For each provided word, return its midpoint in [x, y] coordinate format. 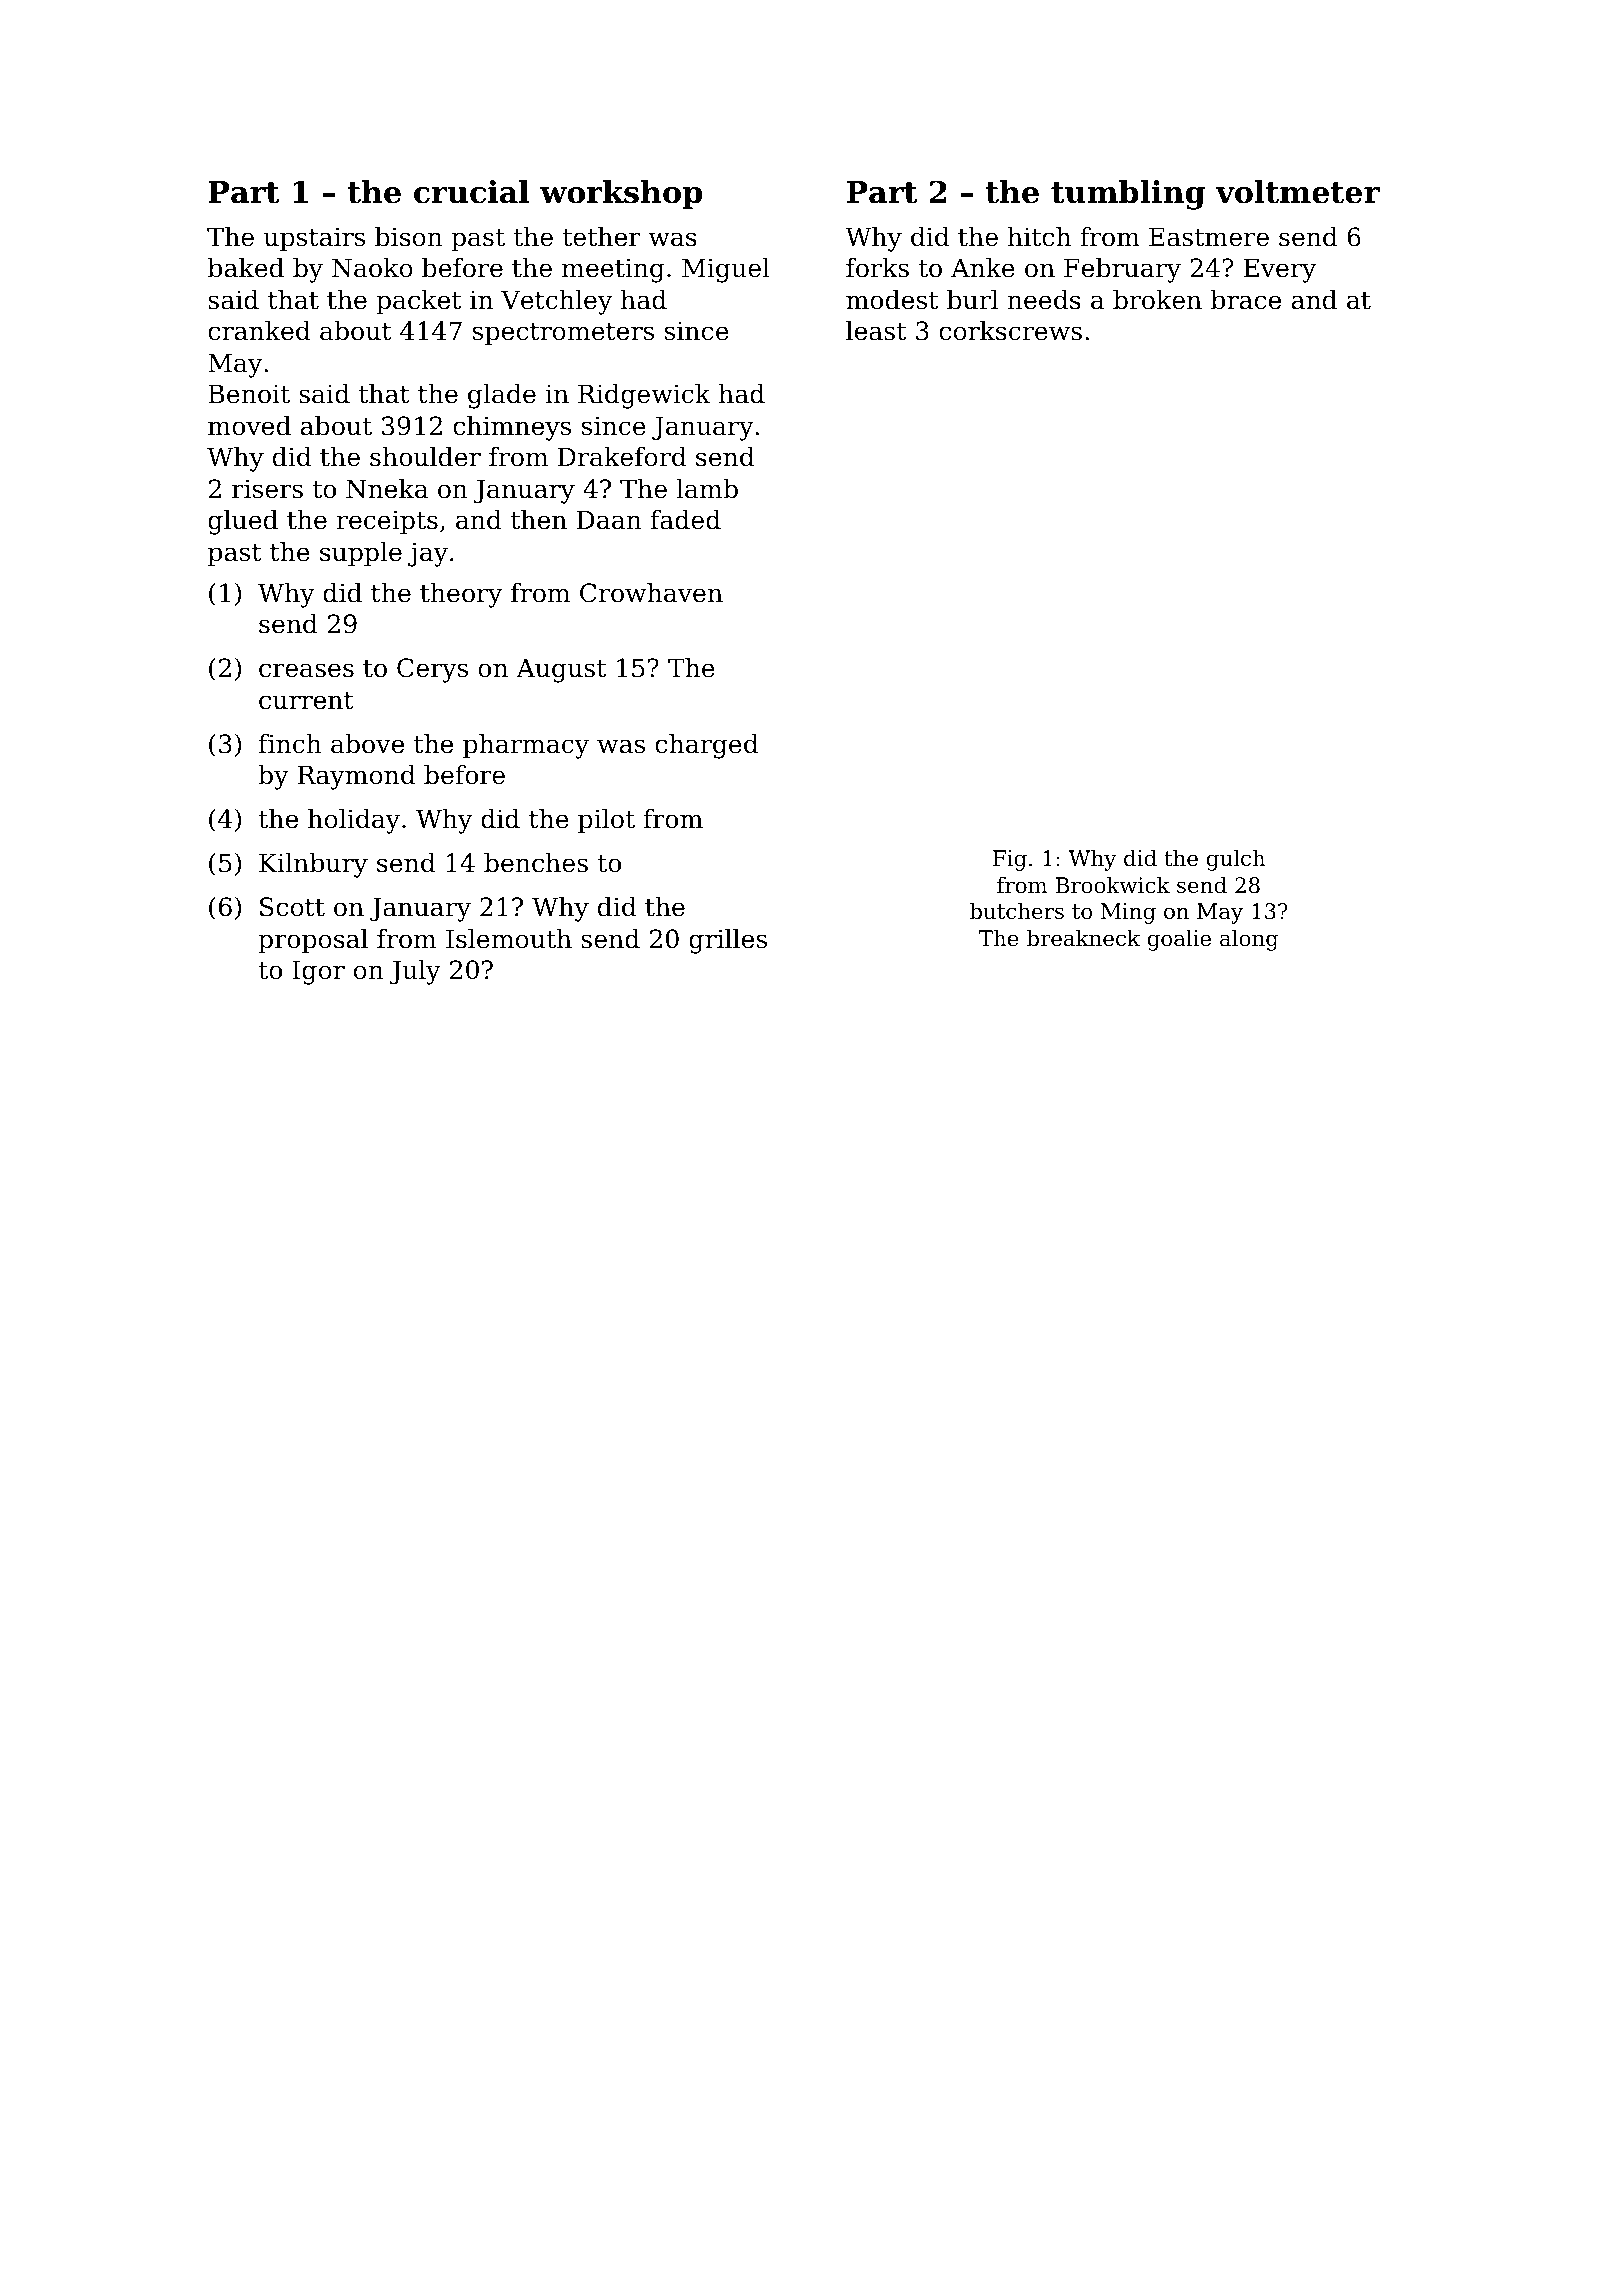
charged [706, 746]
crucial [471, 192]
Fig [1010, 860]
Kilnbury [313, 865]
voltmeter [1297, 192]
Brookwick [1113, 885]
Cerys [432, 670]
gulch [1236, 860]
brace [1246, 300]
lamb [707, 489]
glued [243, 522]
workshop [621, 195]
